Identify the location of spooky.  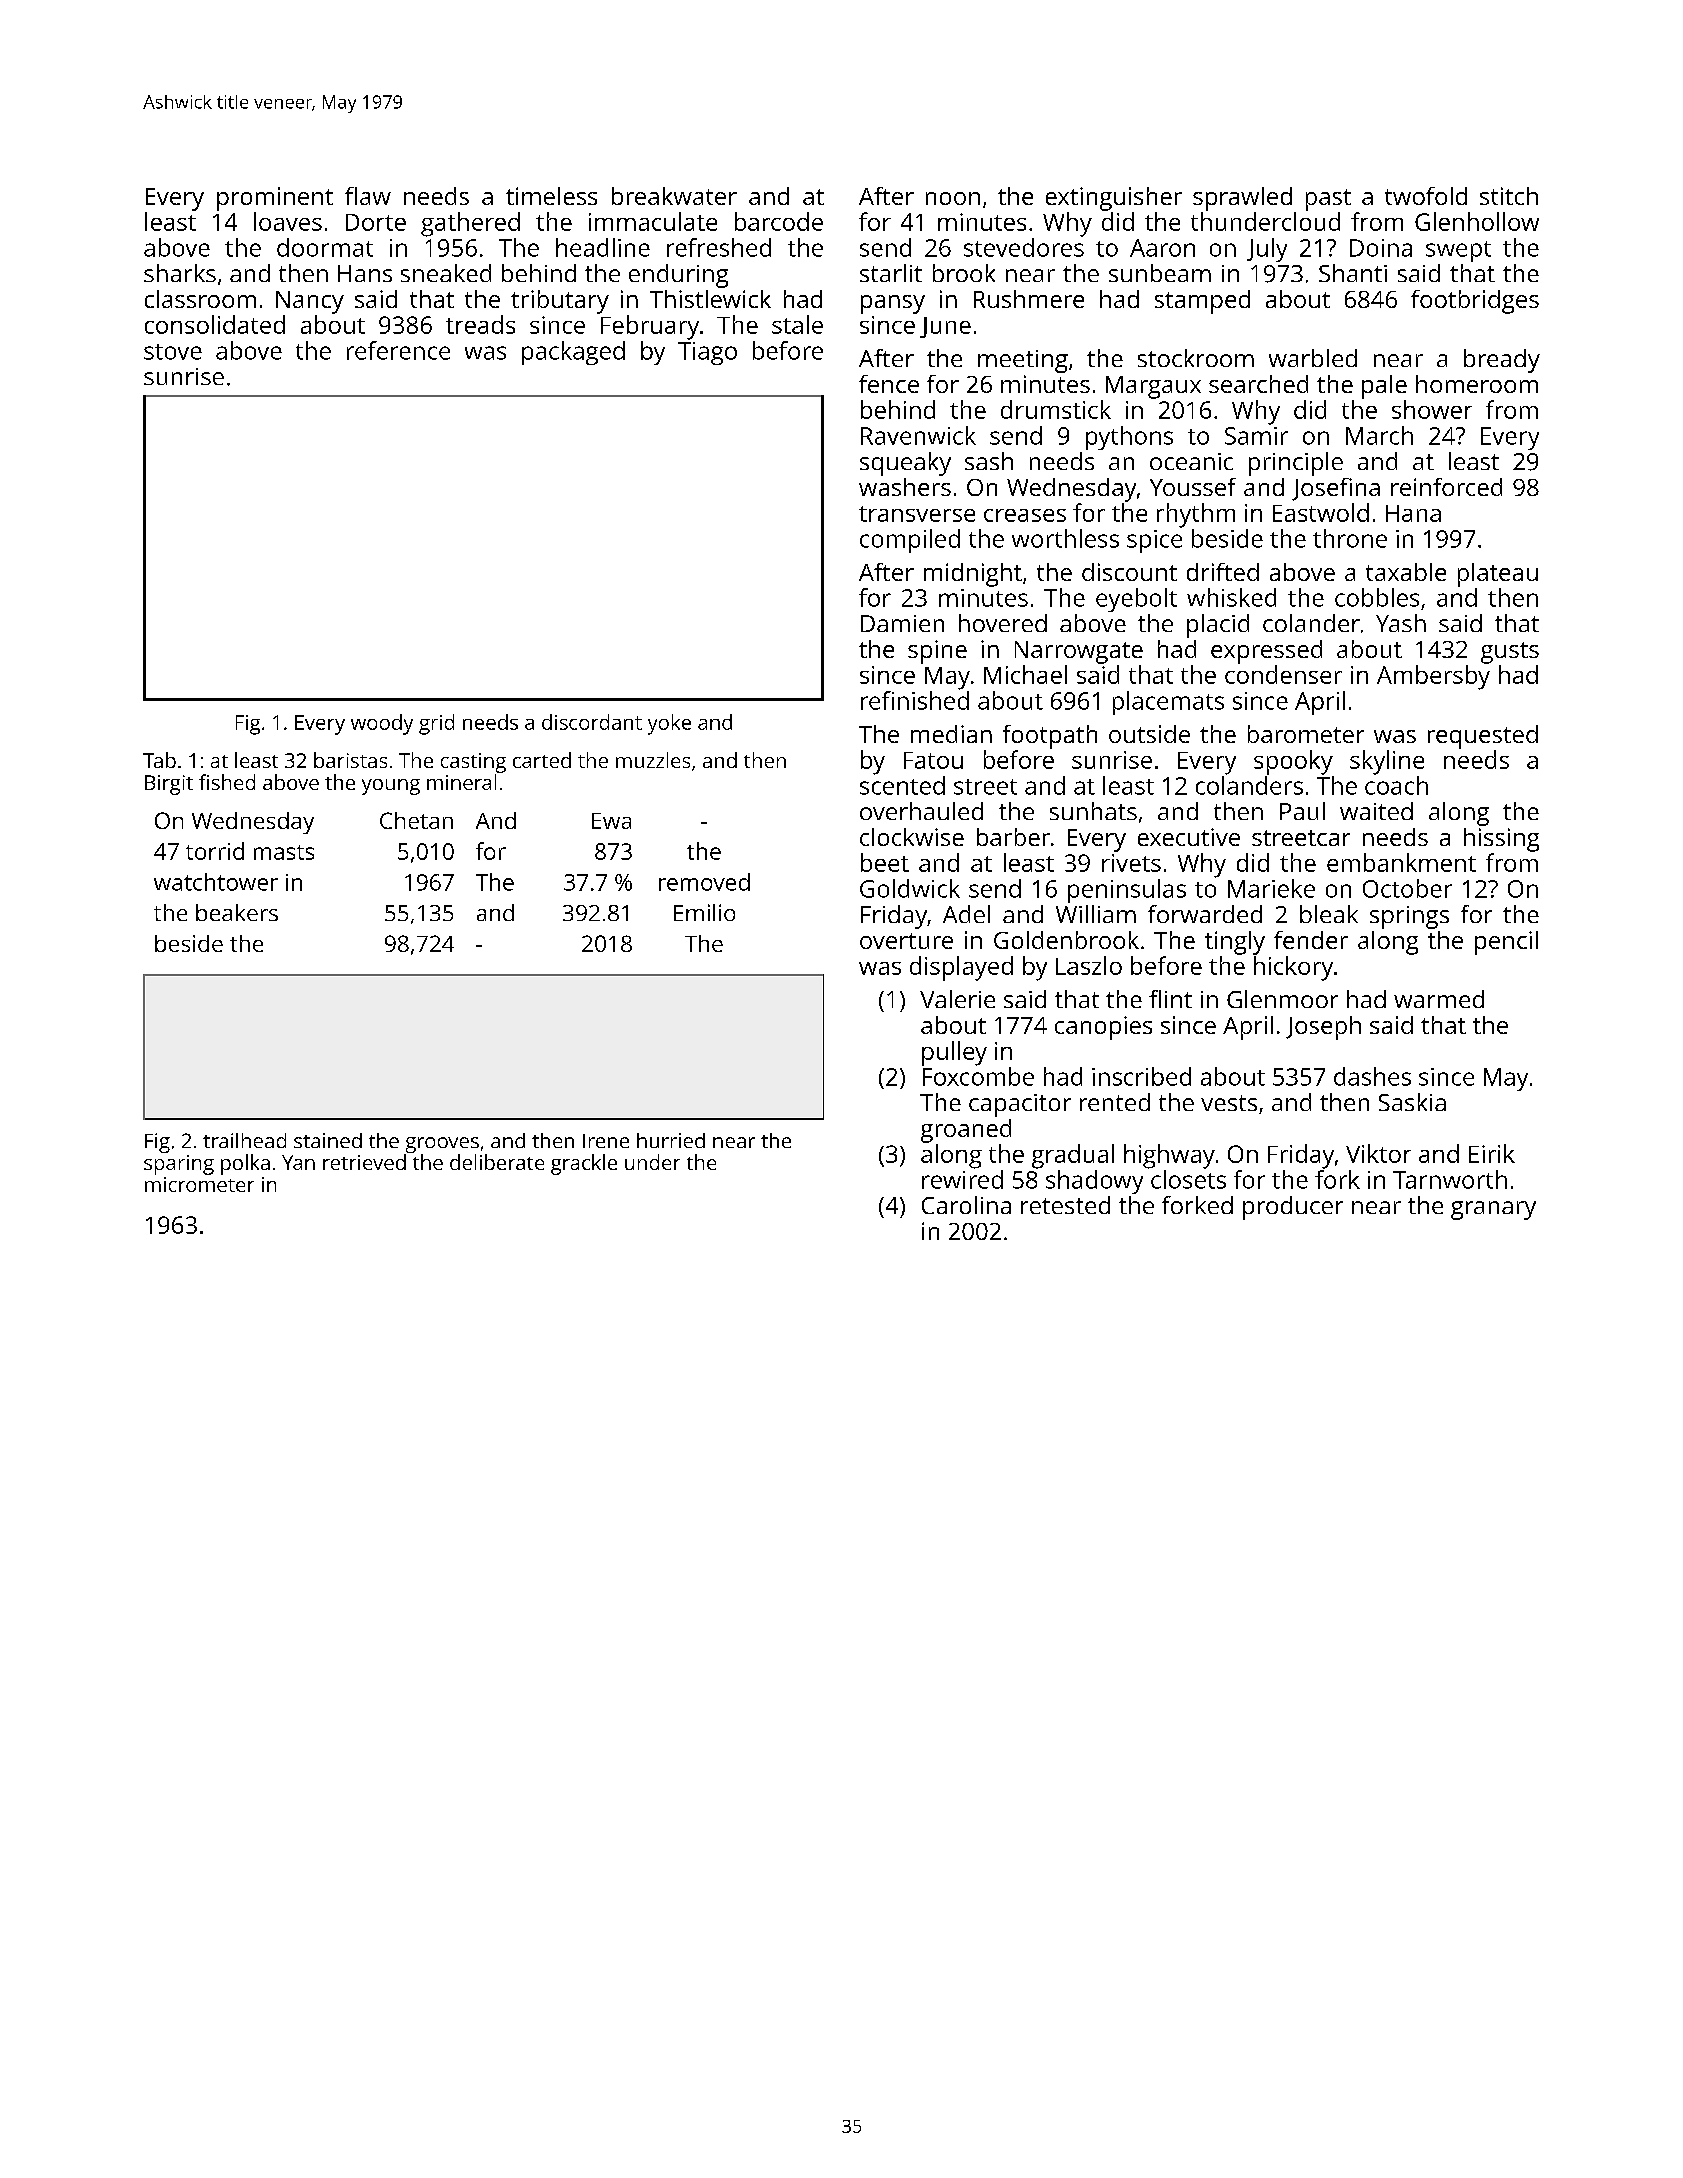
(1293, 762).
